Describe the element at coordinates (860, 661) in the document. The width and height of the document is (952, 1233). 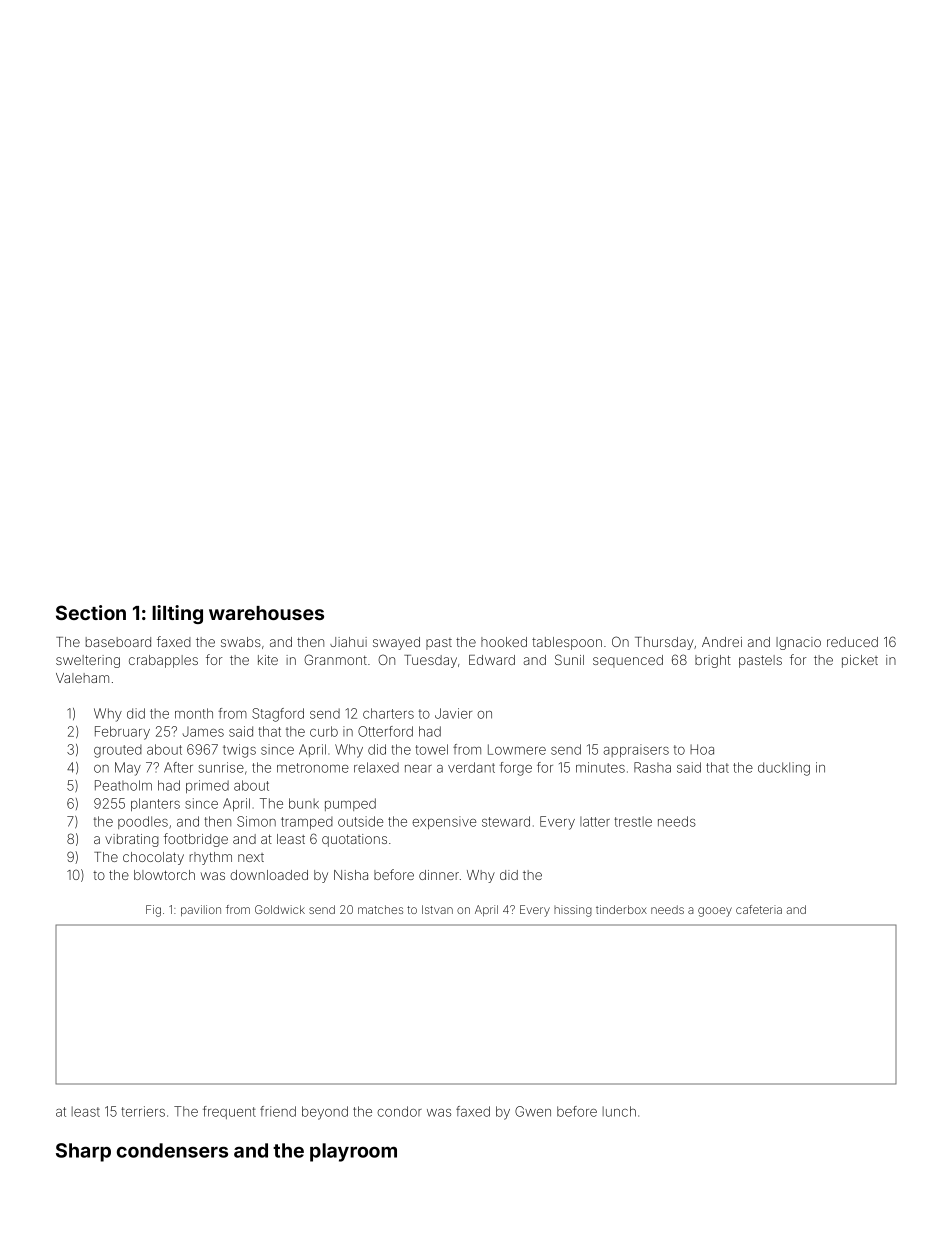
I see `picket` at that location.
